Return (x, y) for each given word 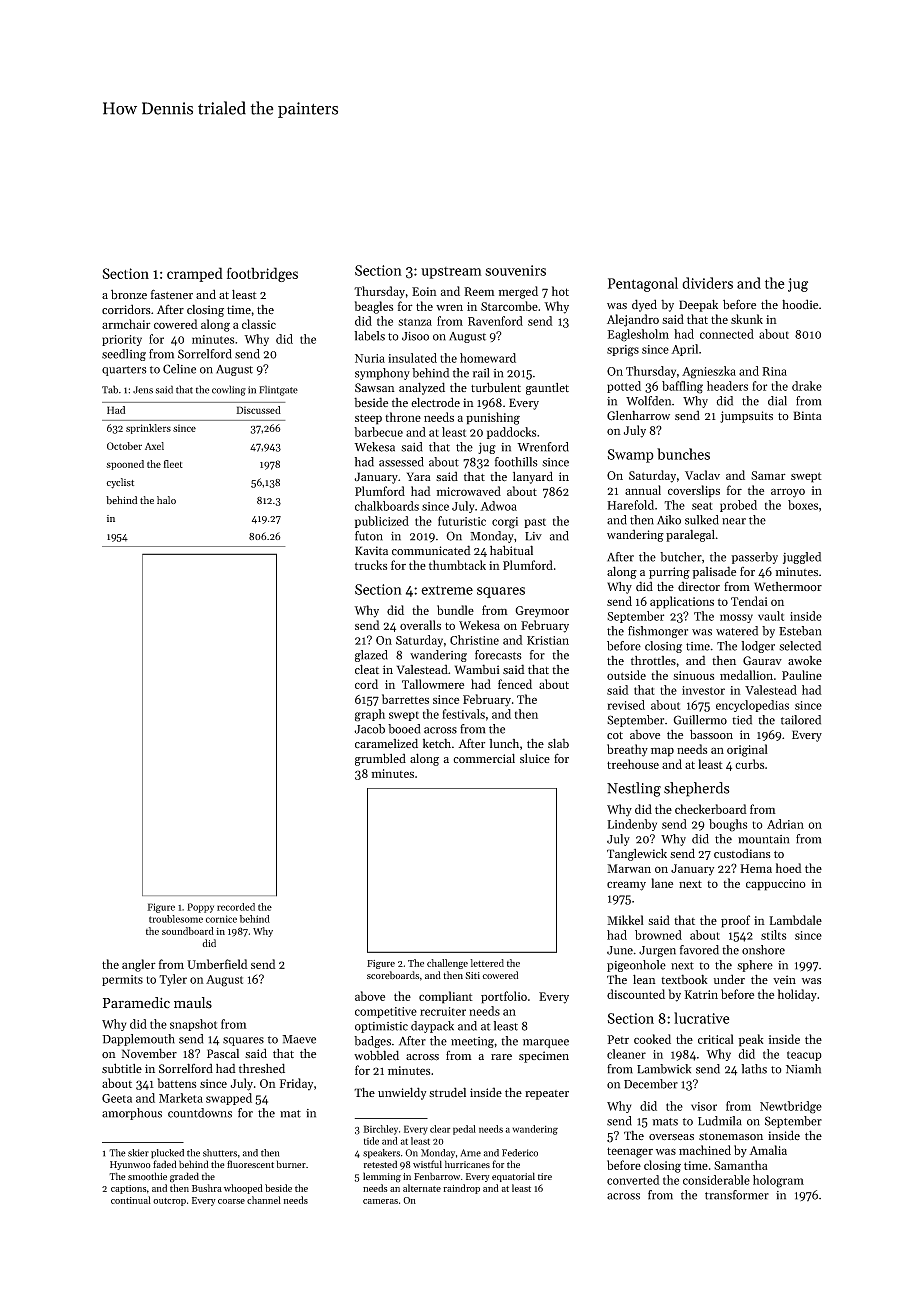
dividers (707, 283)
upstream (451, 273)
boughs (728, 825)
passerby (754, 558)
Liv (533, 536)
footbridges (262, 274)
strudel (447, 1092)
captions (129, 1189)
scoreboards (393, 975)
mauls (193, 1003)
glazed (371, 656)
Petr (618, 1039)
